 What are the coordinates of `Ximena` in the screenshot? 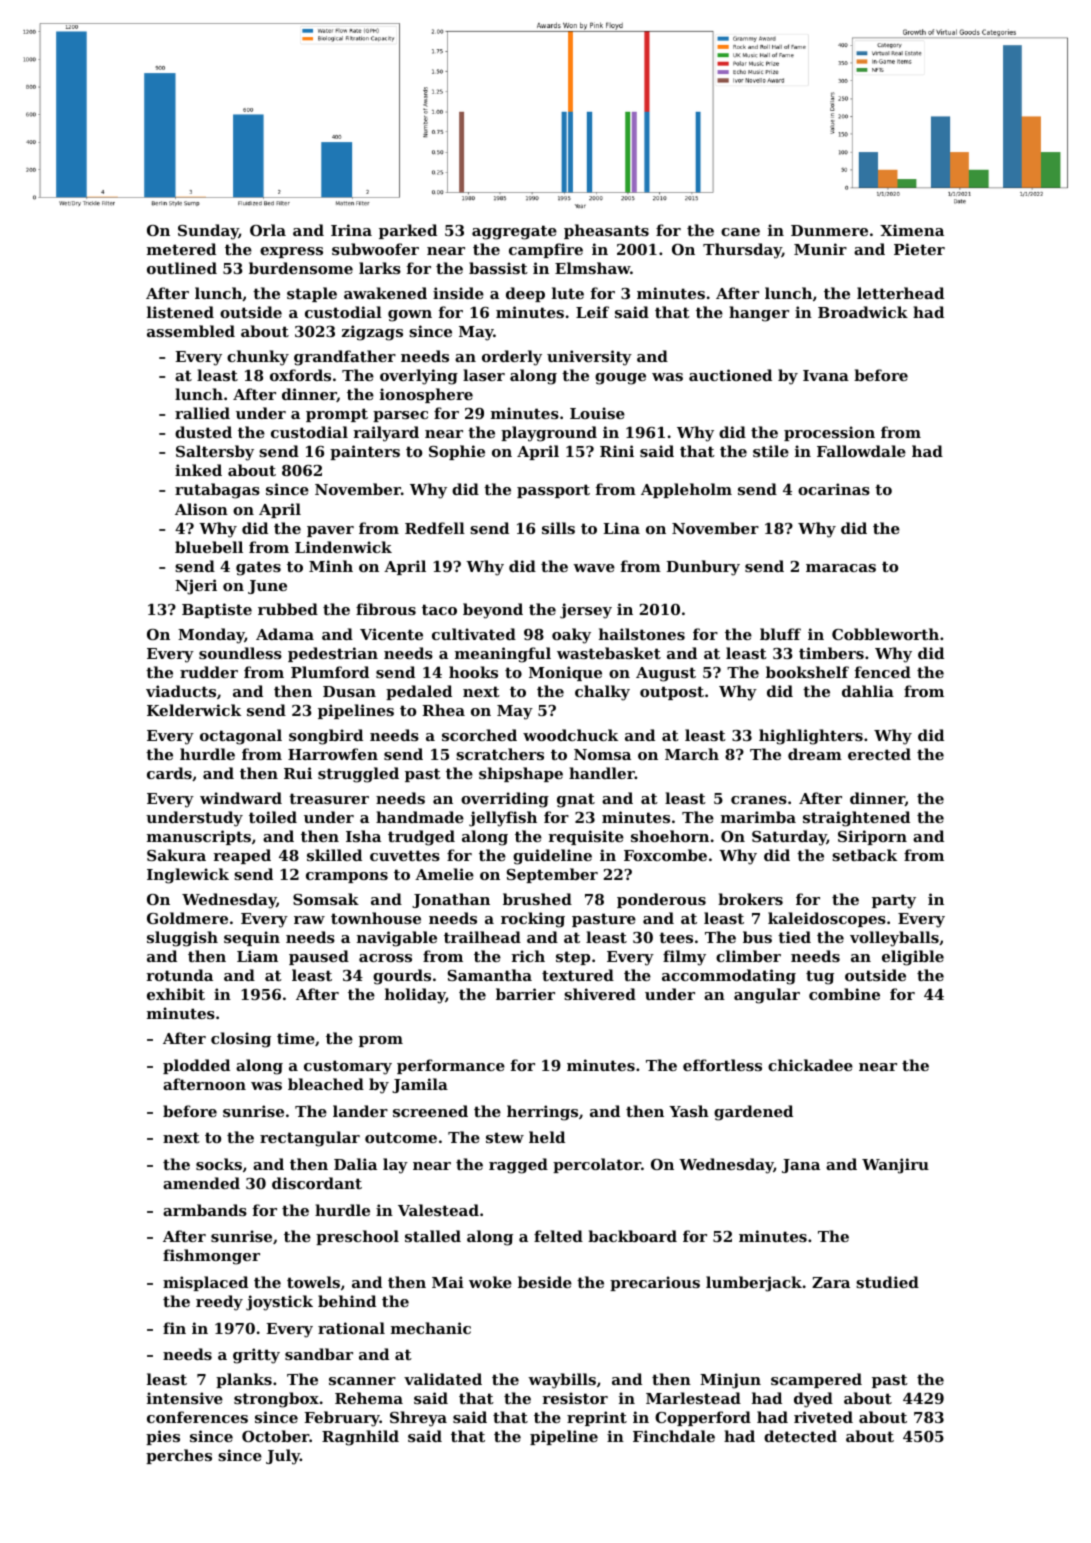 It's located at (912, 230).
